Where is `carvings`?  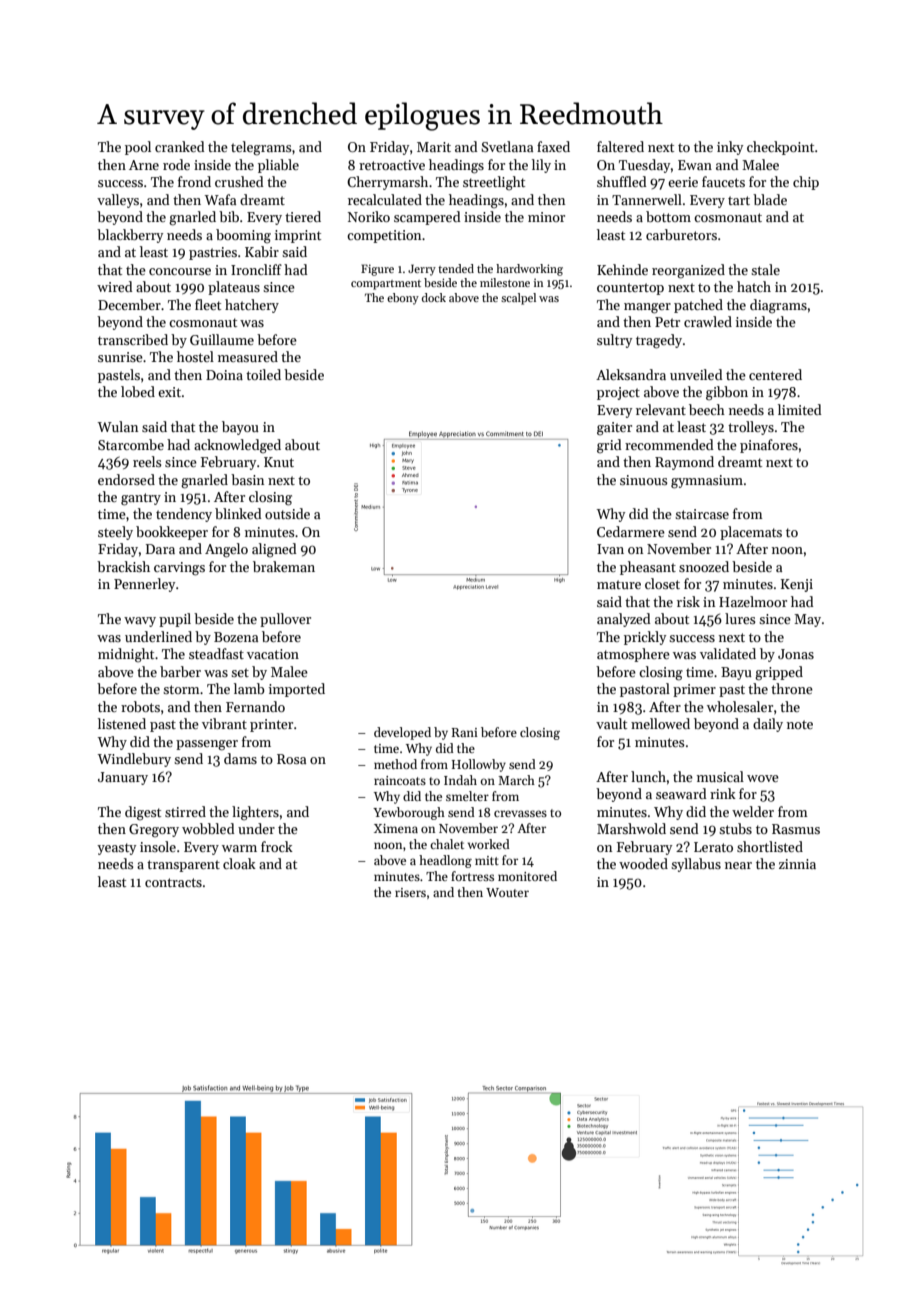
carvings is located at coordinates (179, 569).
